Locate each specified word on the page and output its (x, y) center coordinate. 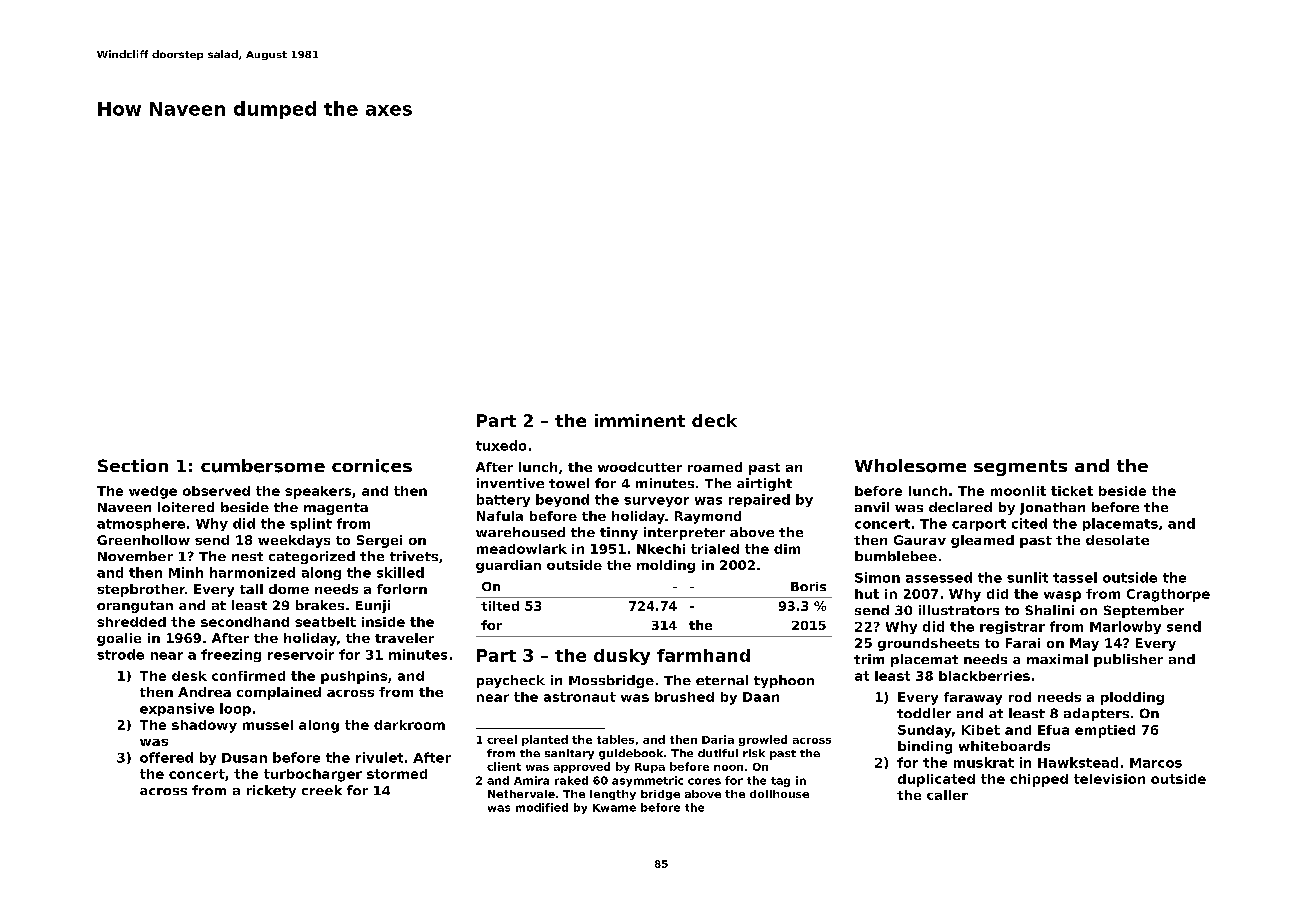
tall (251, 589)
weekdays (294, 541)
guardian (508, 566)
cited (1029, 523)
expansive (177, 709)
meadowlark (522, 549)
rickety (271, 791)
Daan (761, 697)
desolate (1117, 540)
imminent (640, 420)
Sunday (925, 731)
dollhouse (779, 794)
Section (133, 465)
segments (1020, 468)
